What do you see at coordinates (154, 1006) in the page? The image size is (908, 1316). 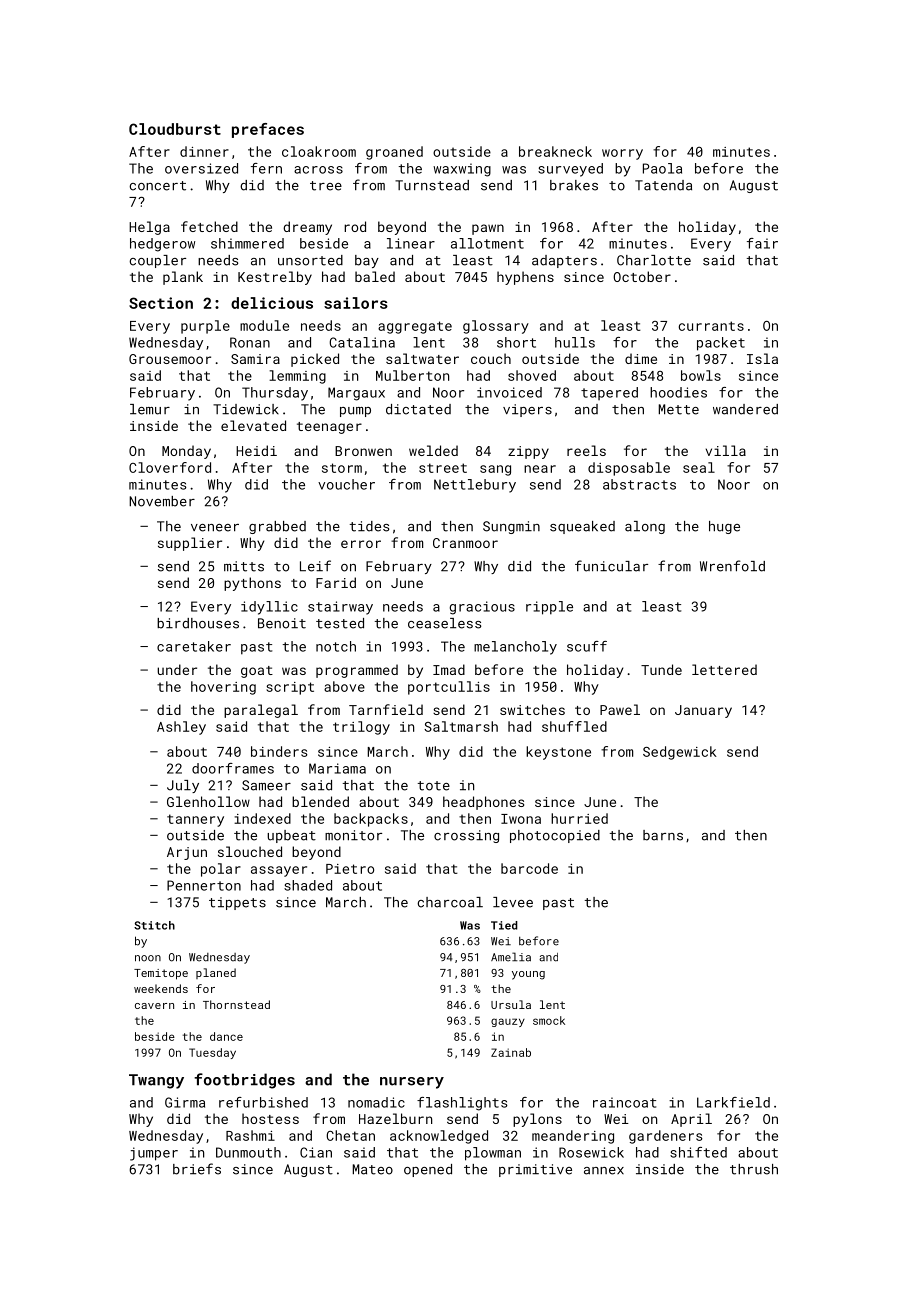 I see `cavern` at bounding box center [154, 1006].
